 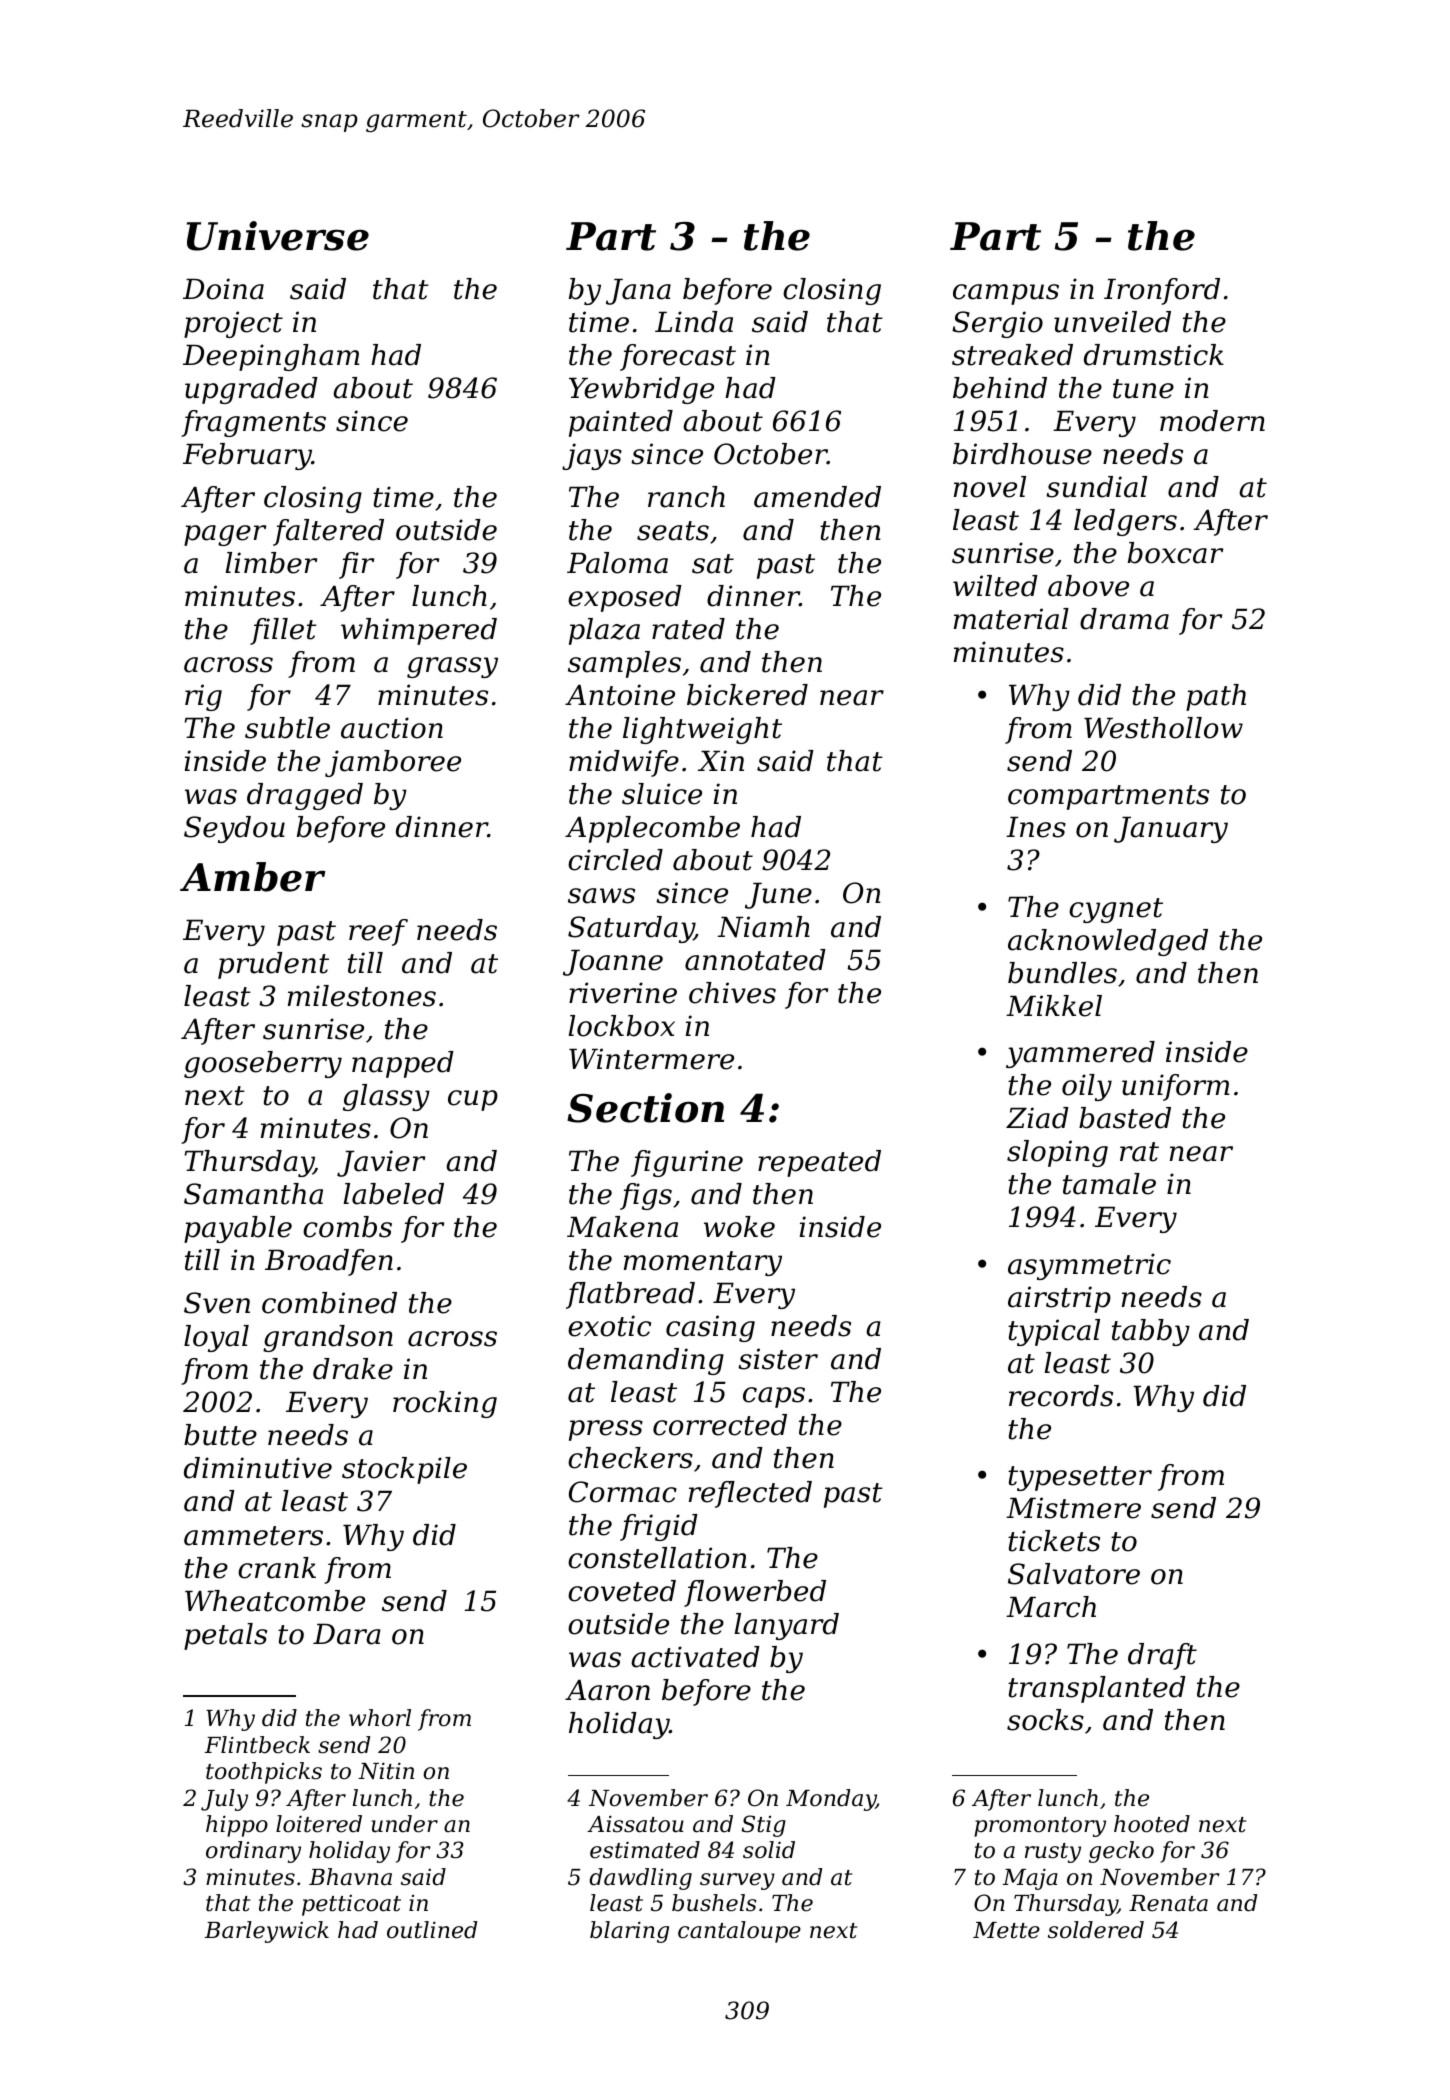 I want to click on exotic, so click(x=609, y=1326).
